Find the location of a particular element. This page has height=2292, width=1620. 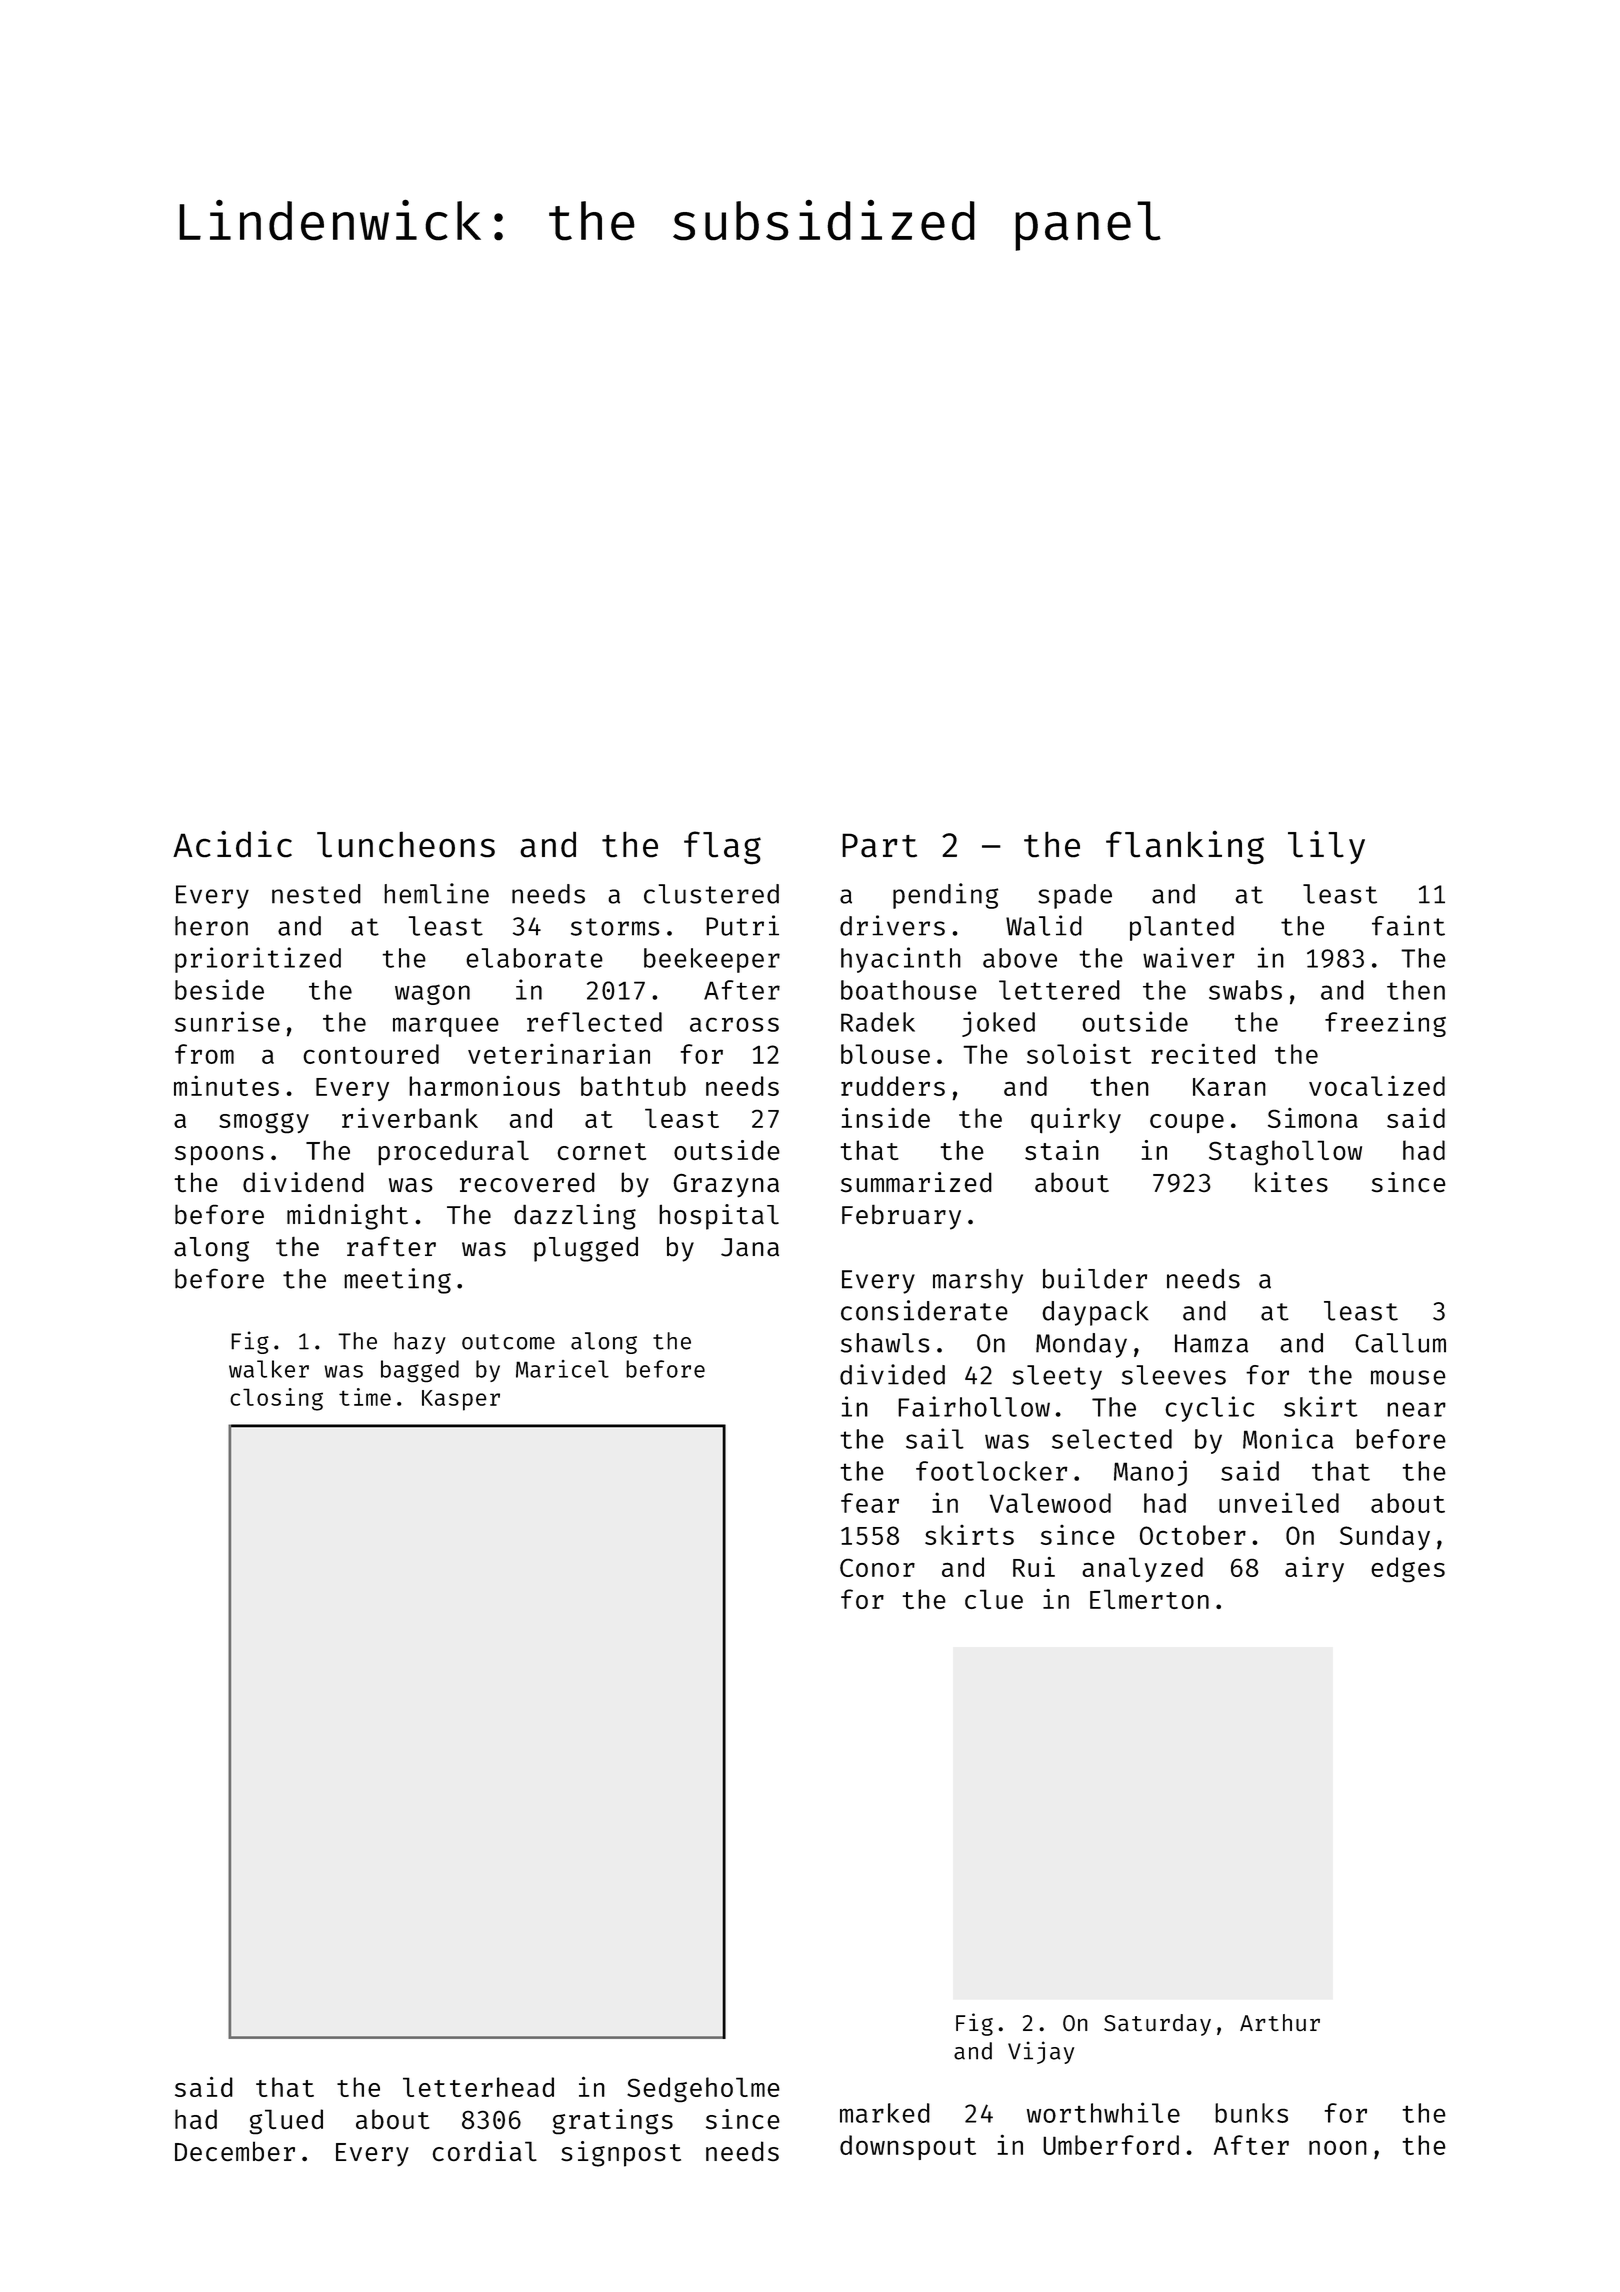

drivers is located at coordinates (892, 925).
